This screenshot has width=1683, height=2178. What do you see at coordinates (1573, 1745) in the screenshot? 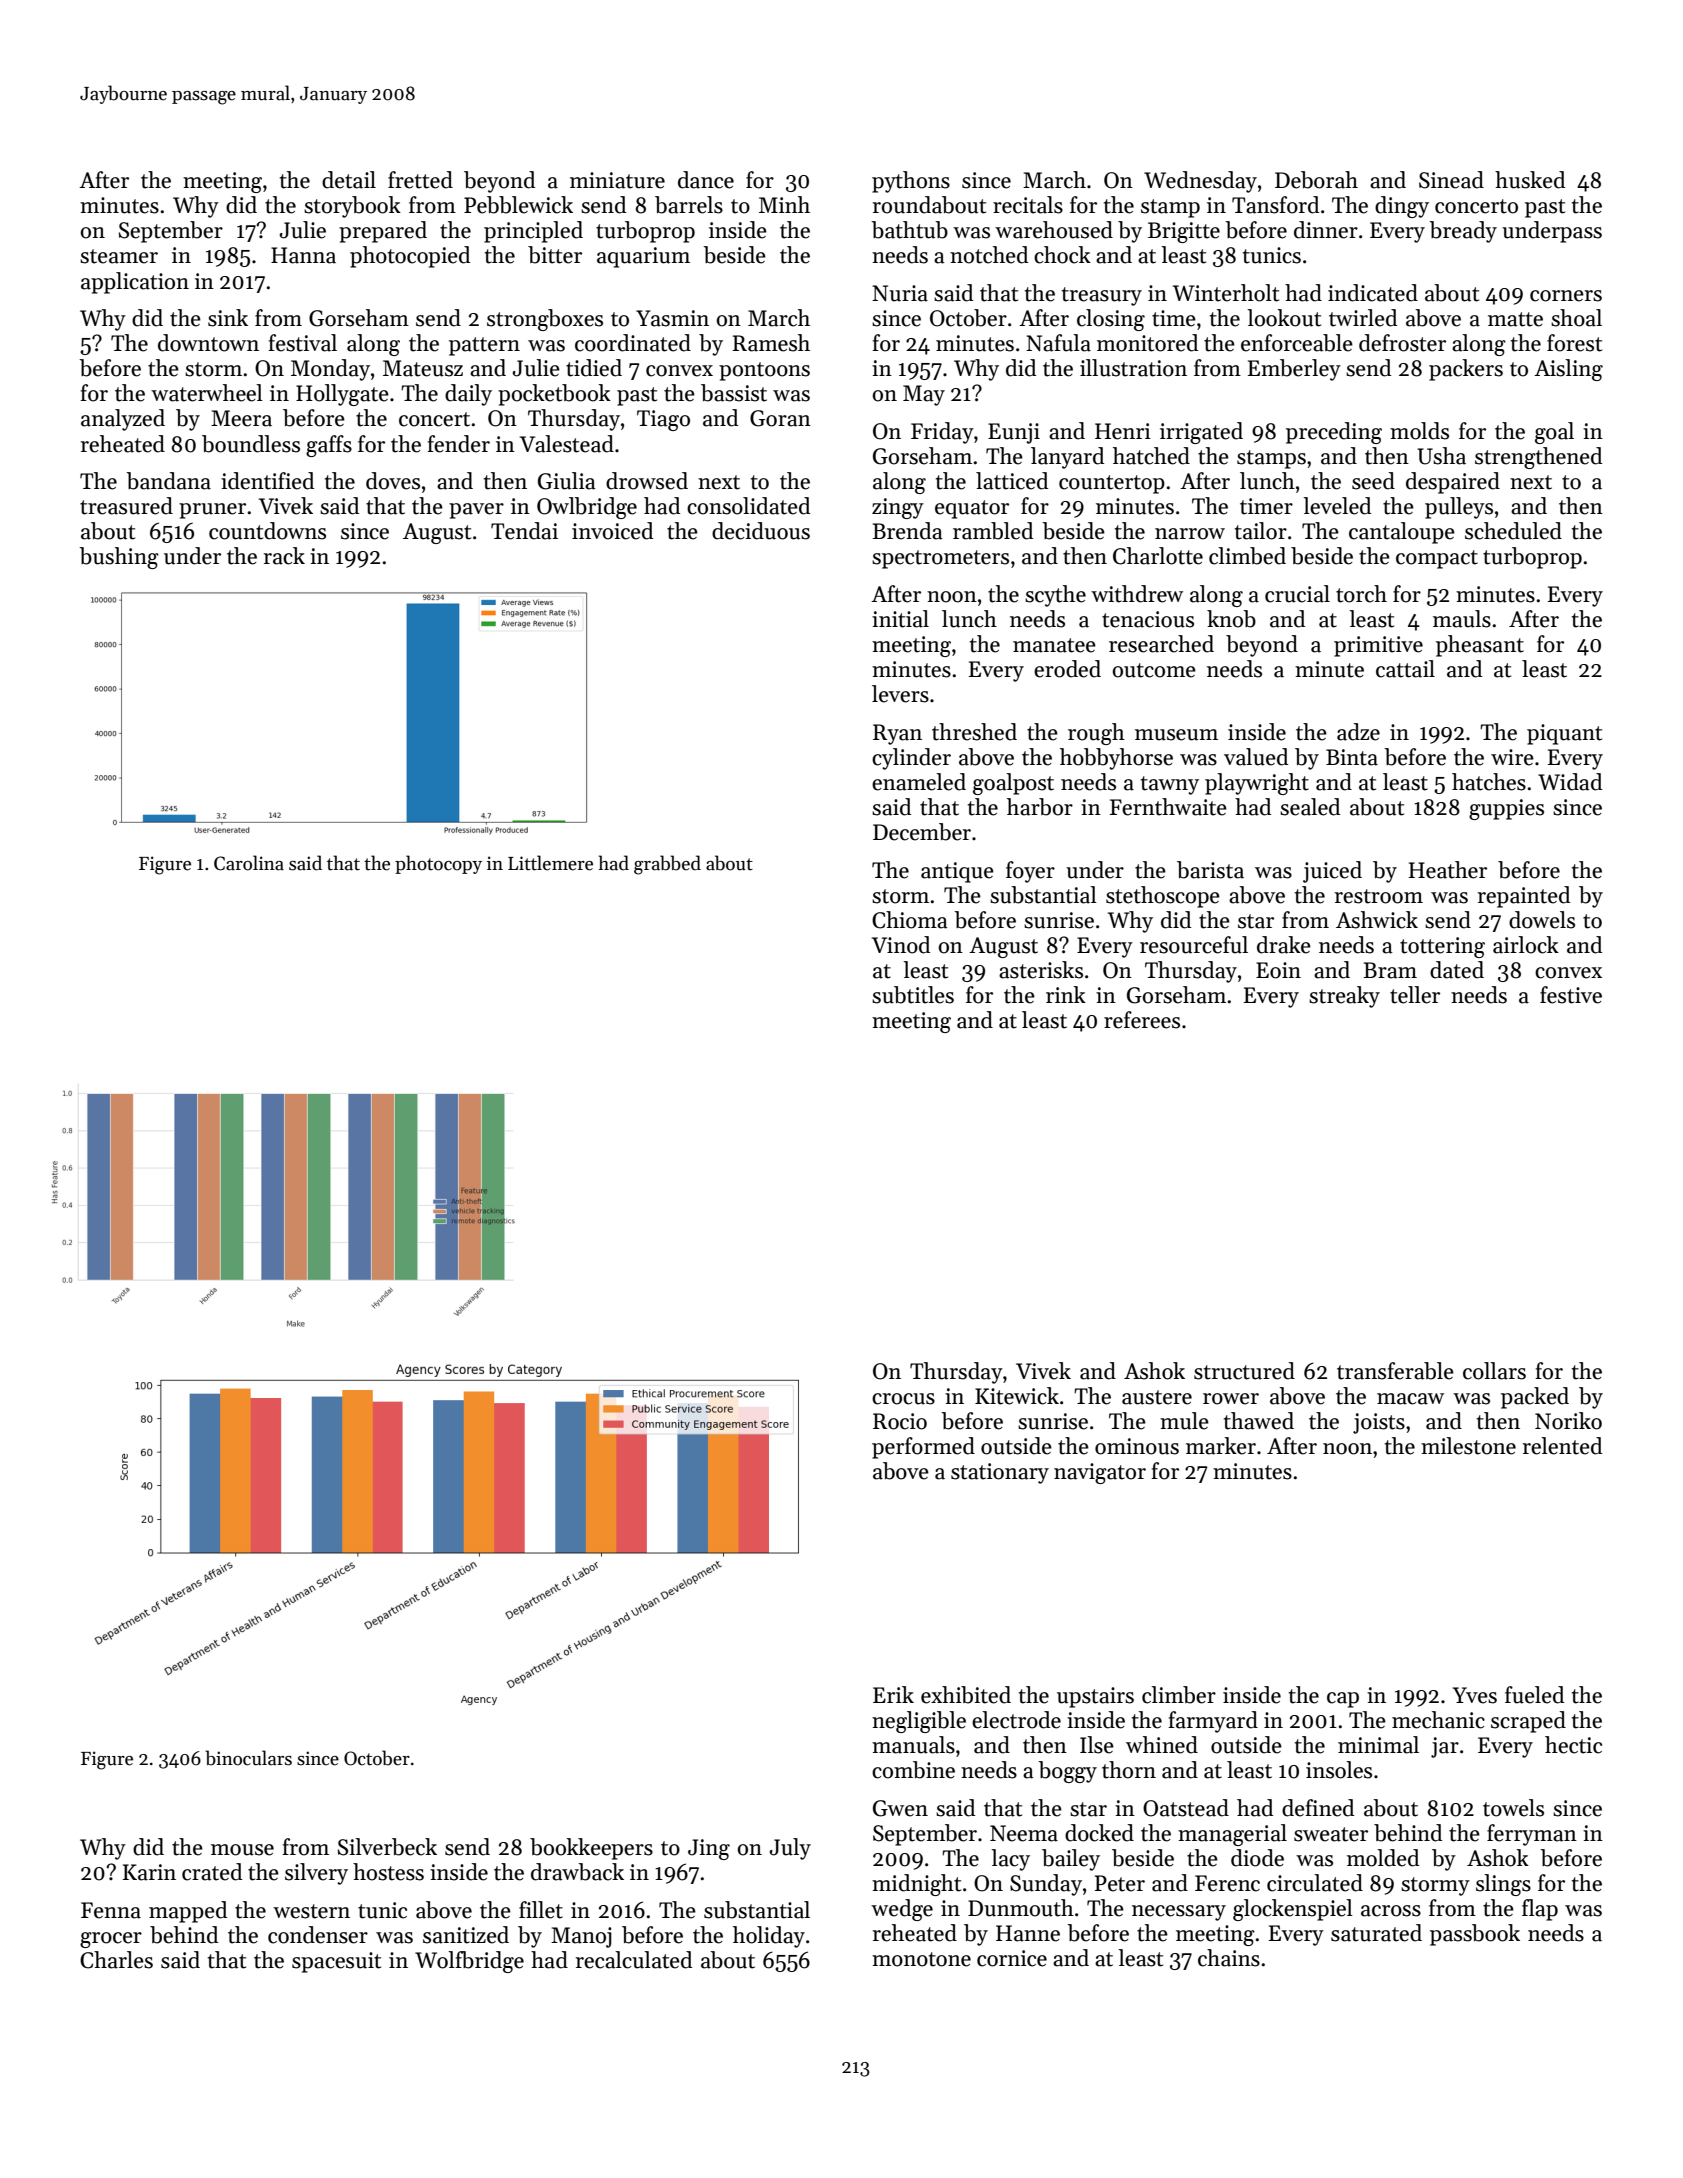
I see `hectic` at bounding box center [1573, 1745].
